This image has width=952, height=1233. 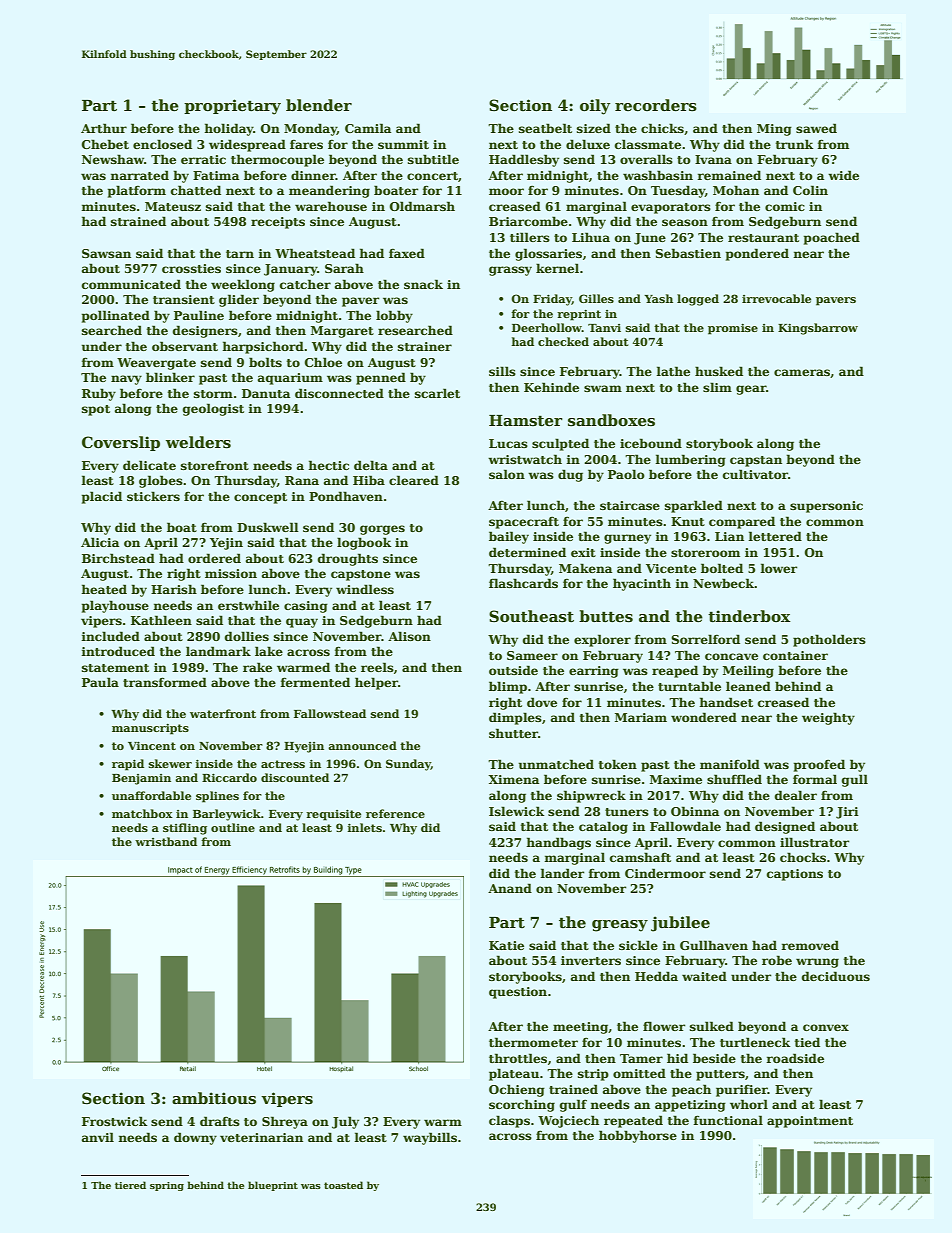 I want to click on waybills, so click(x=430, y=1138).
